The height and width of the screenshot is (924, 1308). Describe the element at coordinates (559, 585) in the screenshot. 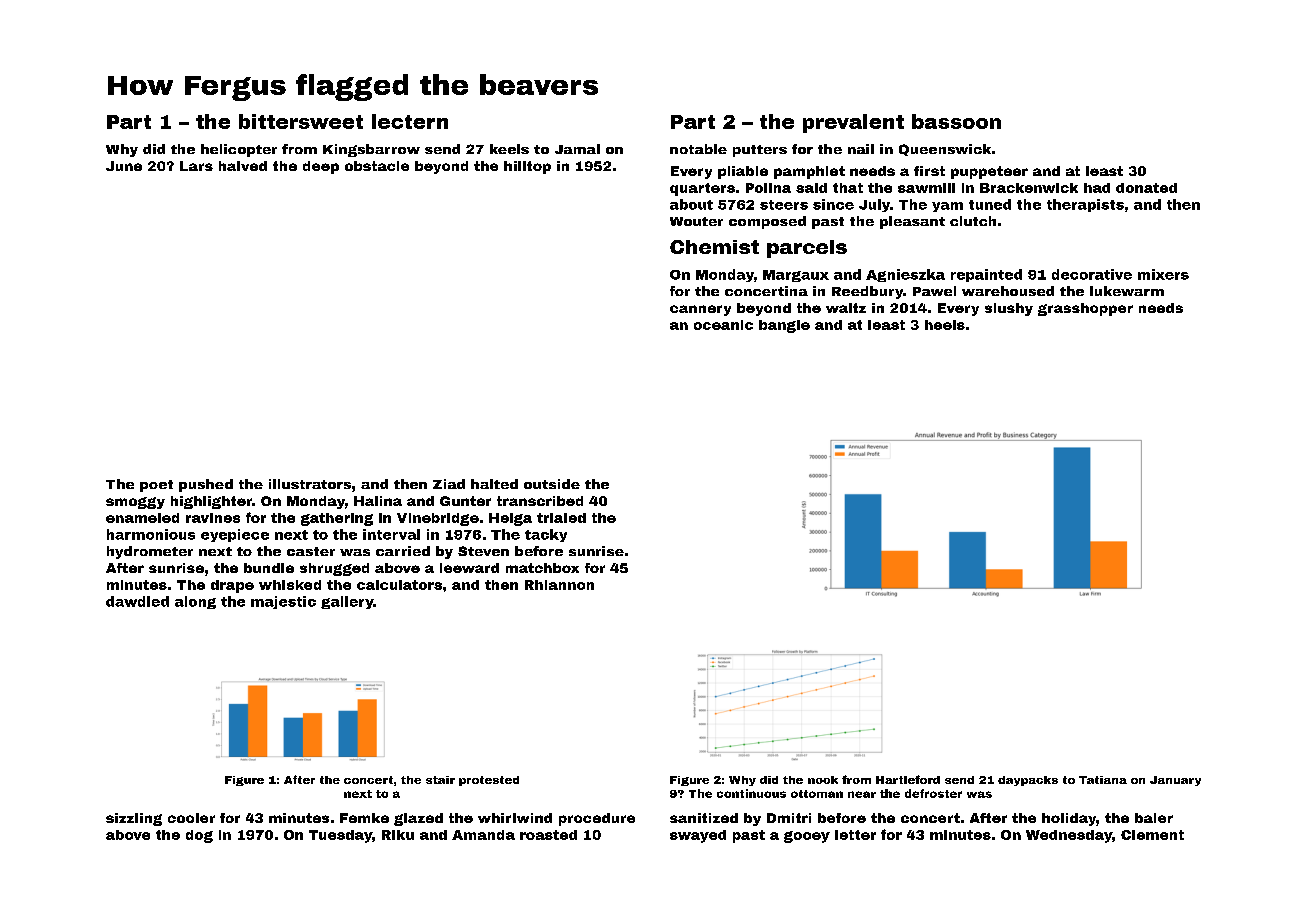

I see `Rhiannon` at that location.
